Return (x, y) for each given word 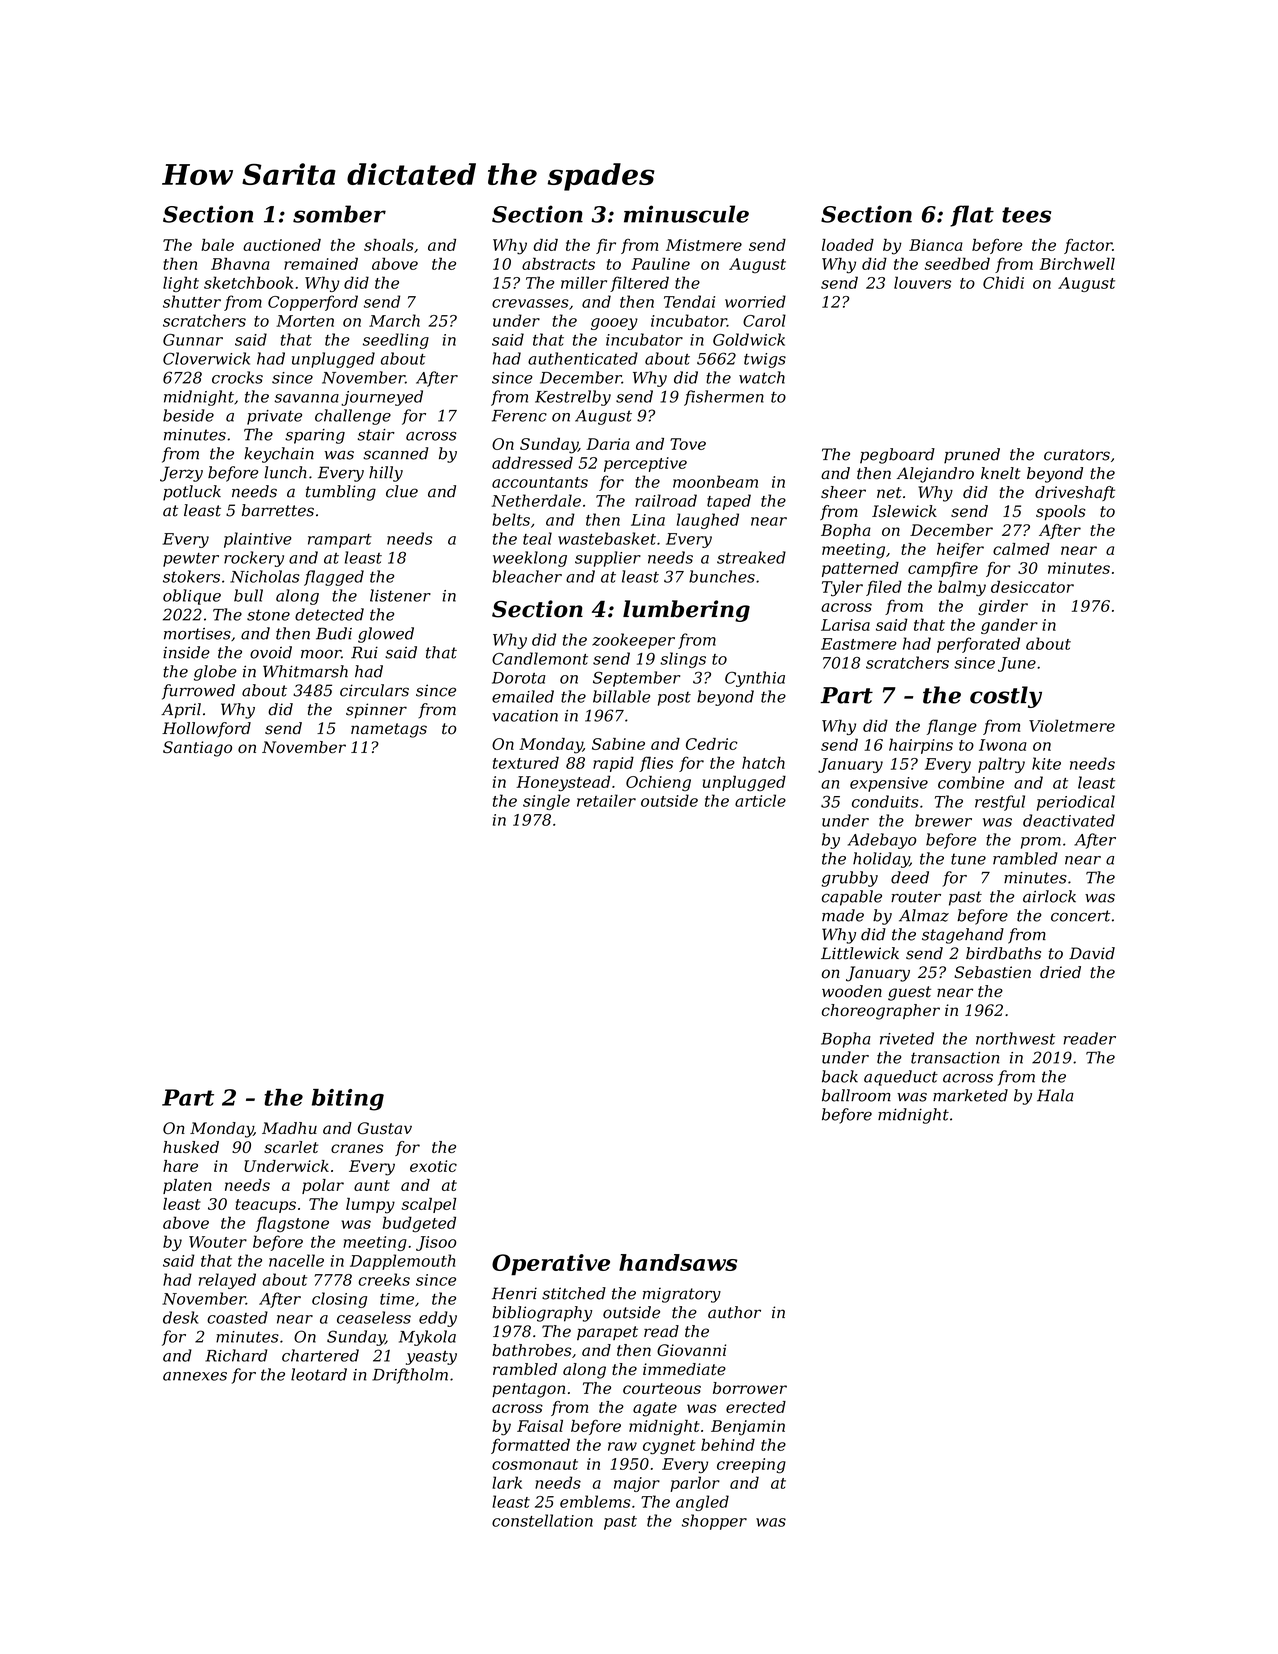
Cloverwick (206, 358)
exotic (433, 1166)
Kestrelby (573, 398)
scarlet (291, 1147)
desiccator (1032, 586)
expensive (889, 784)
